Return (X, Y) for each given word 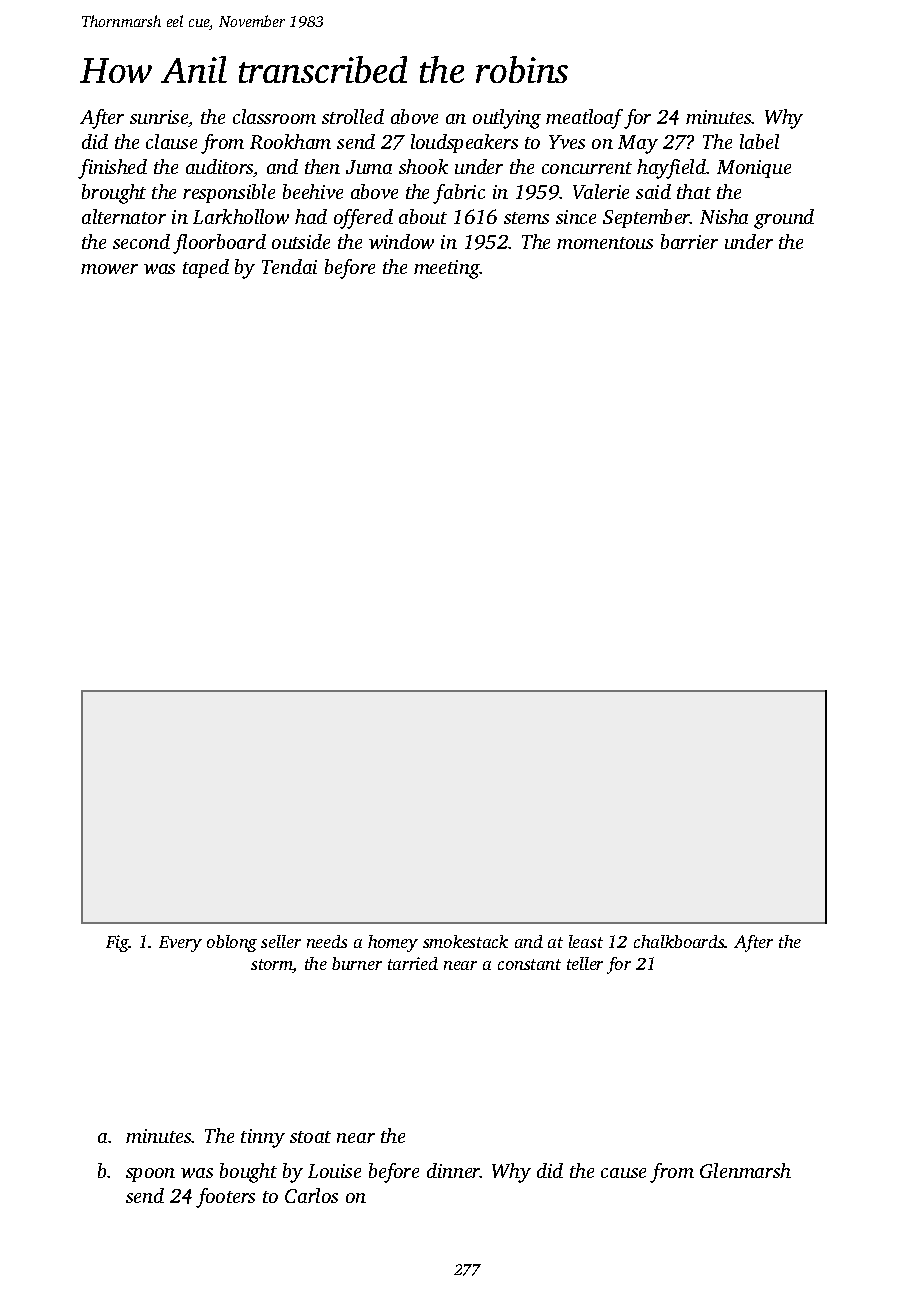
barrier (689, 241)
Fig (117, 943)
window (401, 241)
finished (112, 169)
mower (109, 269)
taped (206, 268)
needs (327, 941)
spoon (150, 1175)
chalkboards (679, 941)
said (653, 191)
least (586, 941)
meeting (447, 269)
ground (784, 219)
